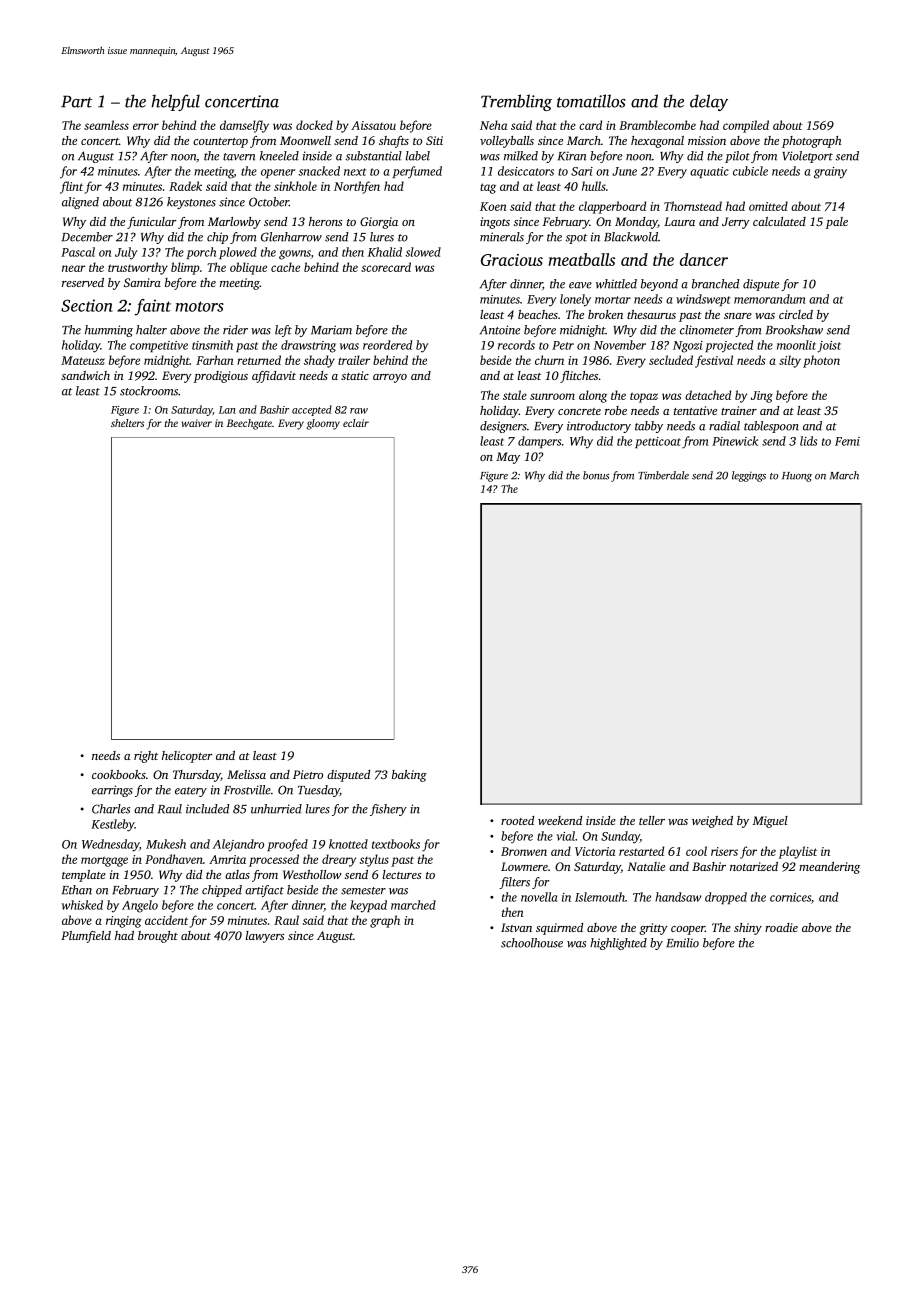 The image size is (924, 1314). What do you see at coordinates (83, 360) in the screenshot?
I see `Mateusz` at bounding box center [83, 360].
